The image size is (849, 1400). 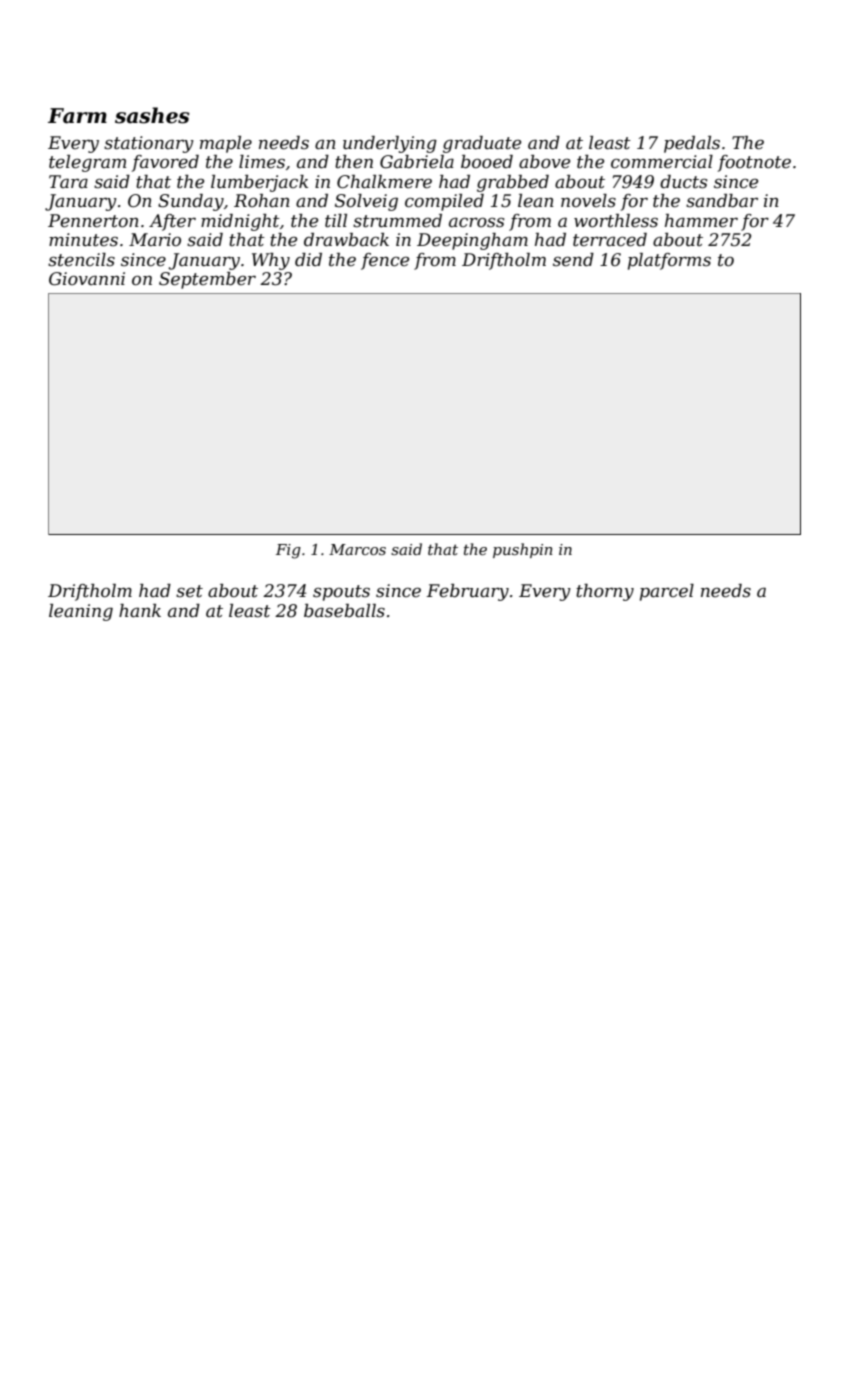 What do you see at coordinates (288, 551) in the document?
I see `Fig` at bounding box center [288, 551].
